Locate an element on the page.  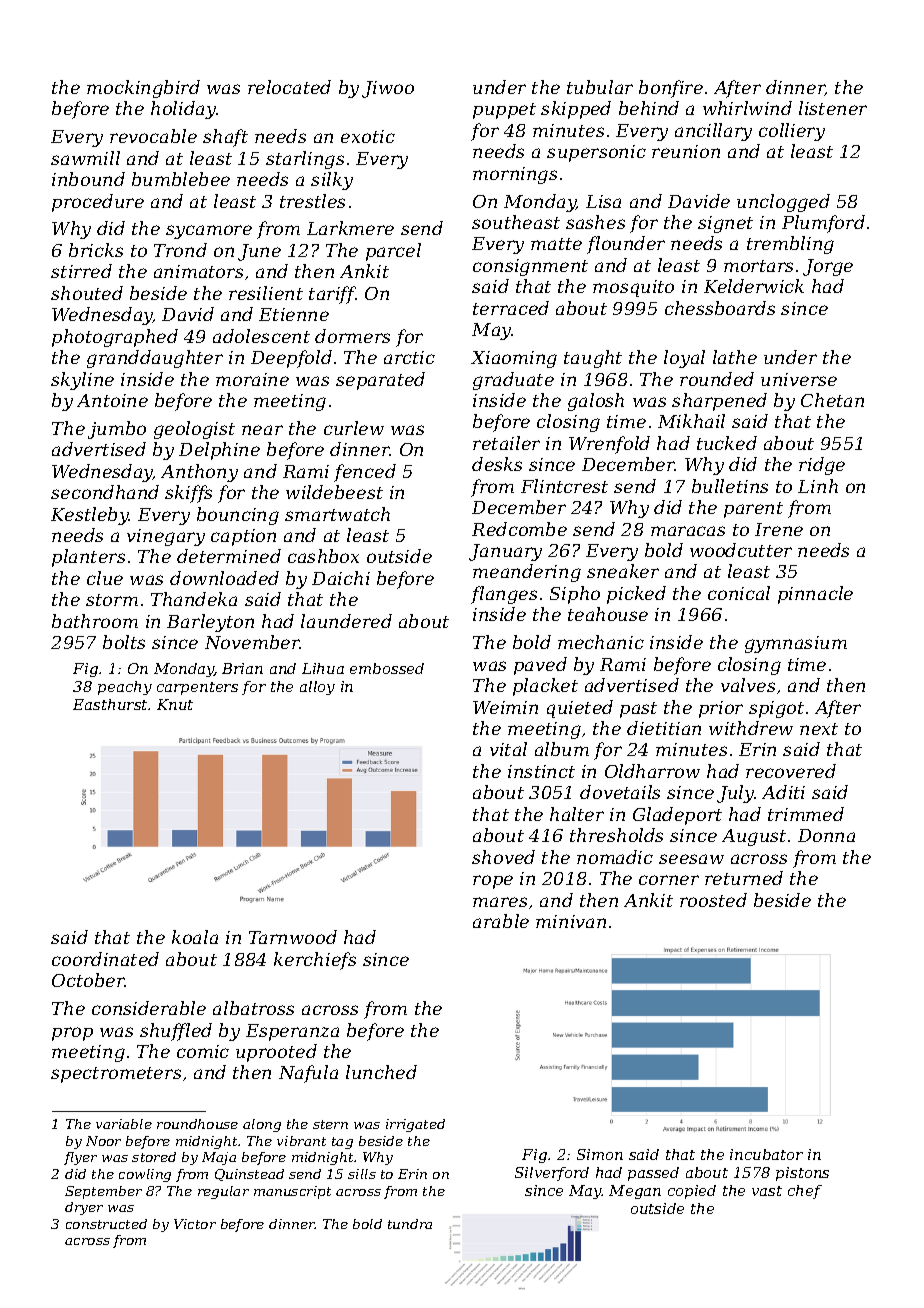
unclogged is located at coordinates (783, 203).
